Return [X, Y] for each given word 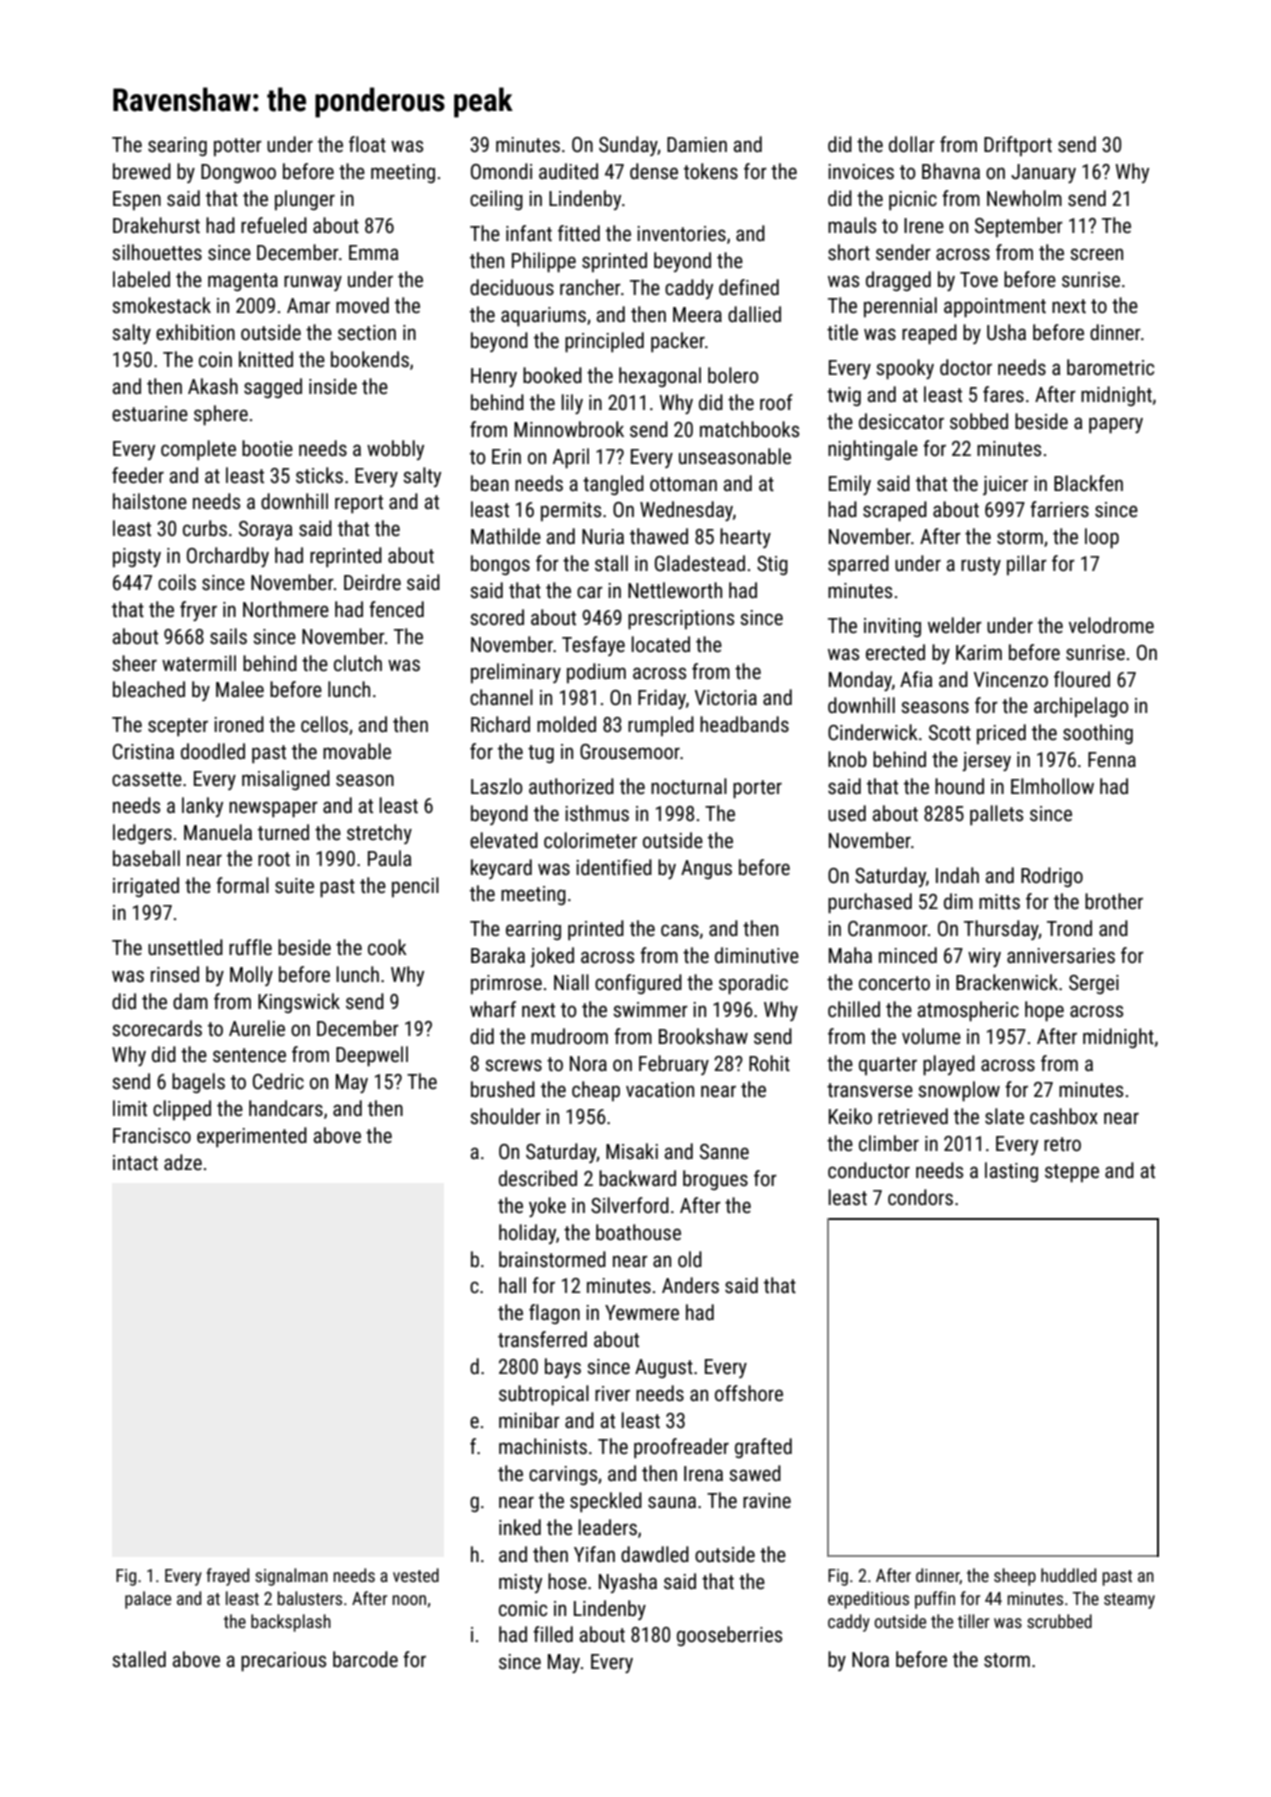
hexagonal [660, 377]
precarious [283, 1662]
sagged [273, 388]
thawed [659, 536]
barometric [1110, 367]
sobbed [979, 421]
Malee [240, 689]
